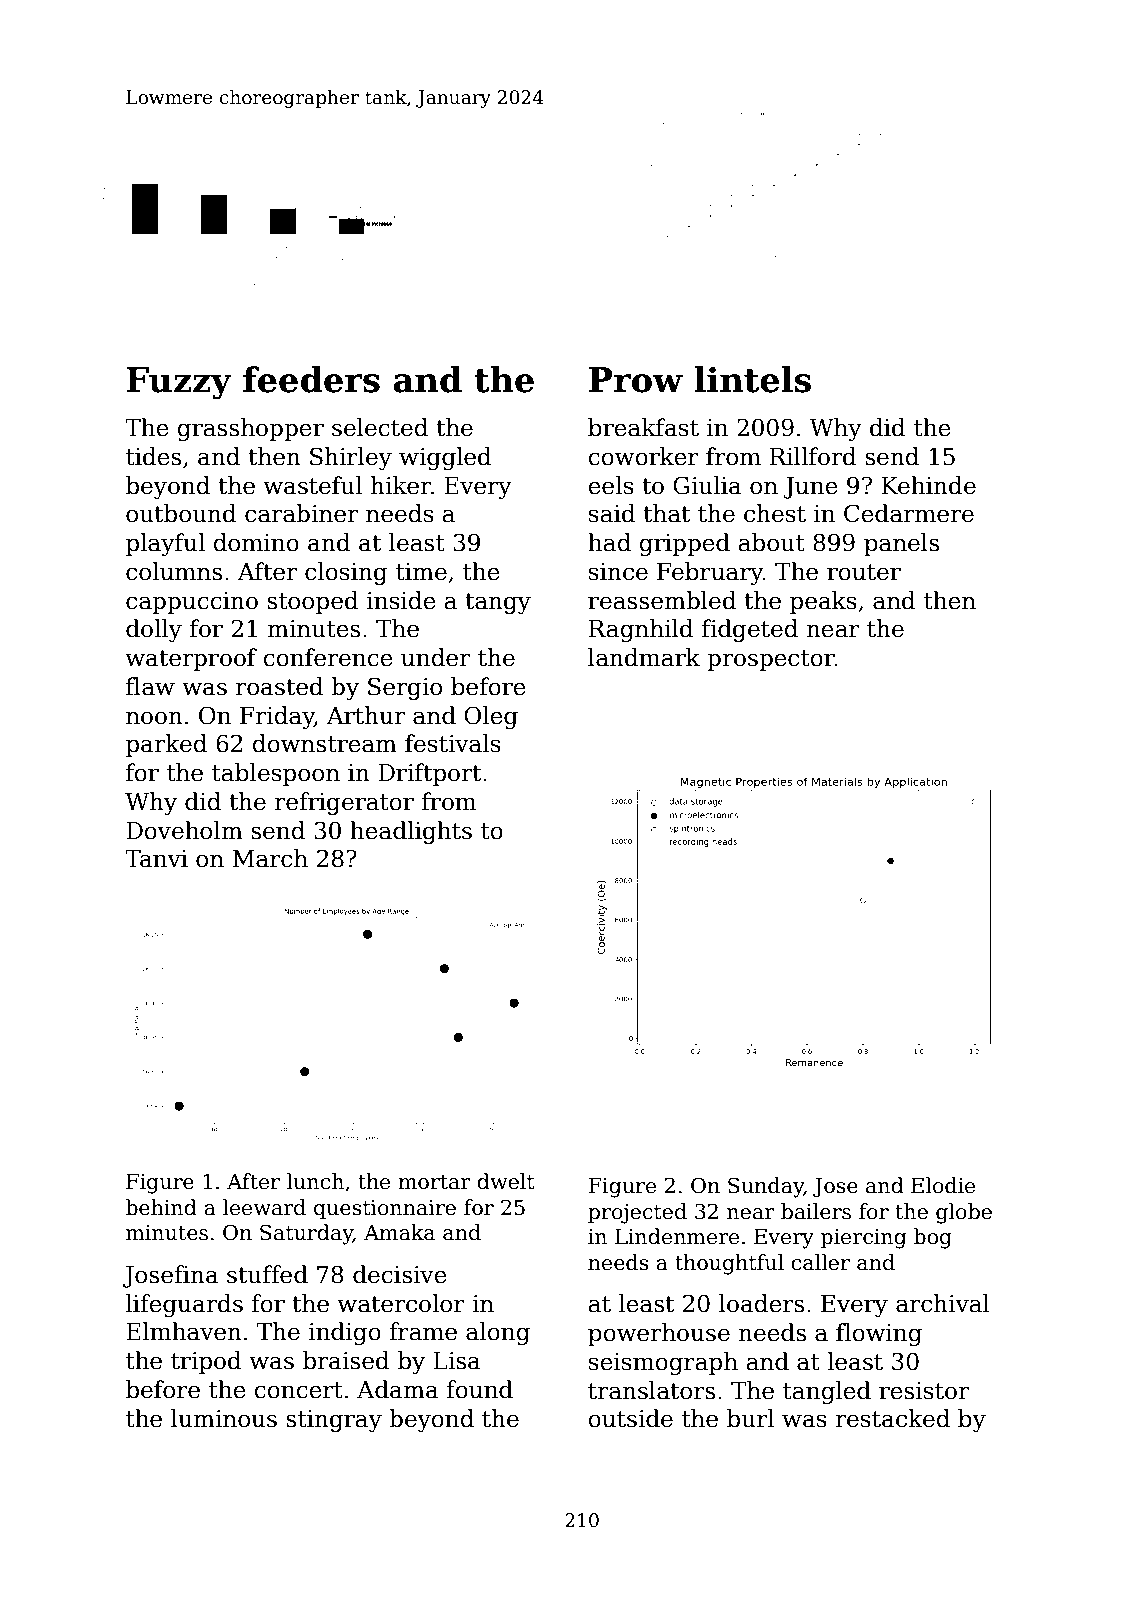 The image size is (1129, 1603). Describe the element at coordinates (153, 456) in the page. I see `tides` at that location.
